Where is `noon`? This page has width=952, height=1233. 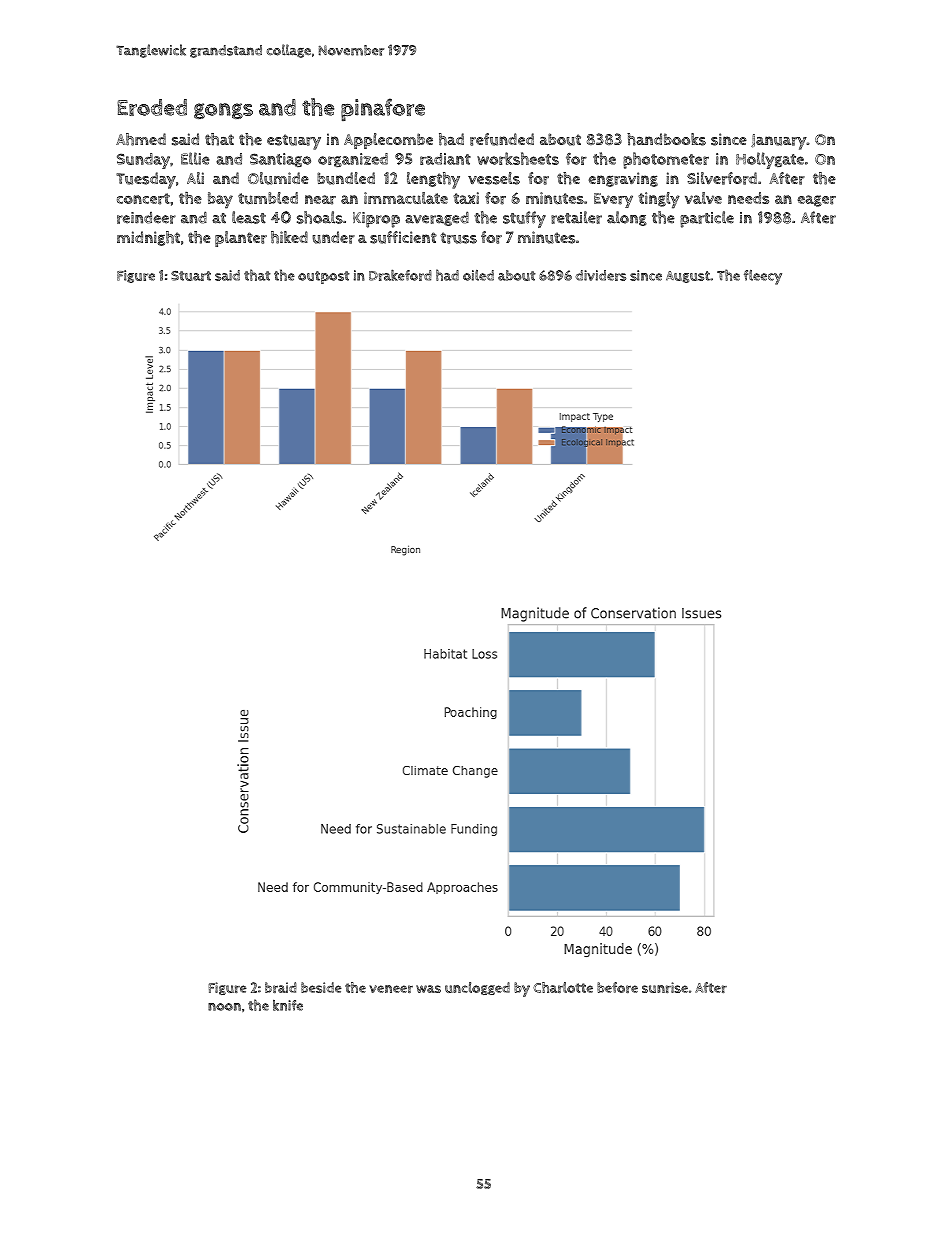
noon is located at coordinates (224, 1007).
